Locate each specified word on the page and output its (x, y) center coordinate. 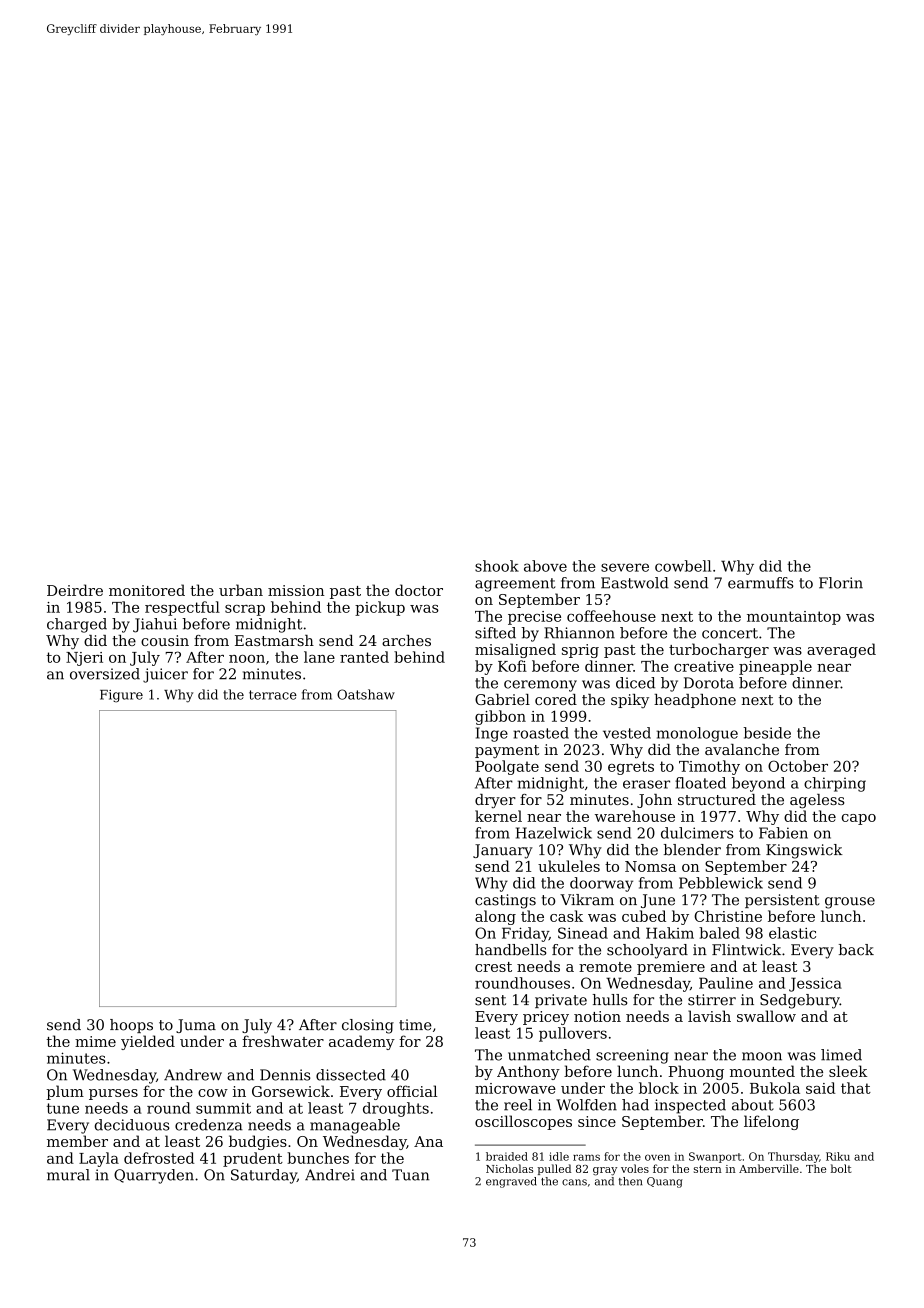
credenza (209, 1125)
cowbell (683, 566)
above (545, 566)
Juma (196, 1026)
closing (368, 1026)
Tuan (410, 1175)
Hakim (670, 933)
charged (77, 625)
